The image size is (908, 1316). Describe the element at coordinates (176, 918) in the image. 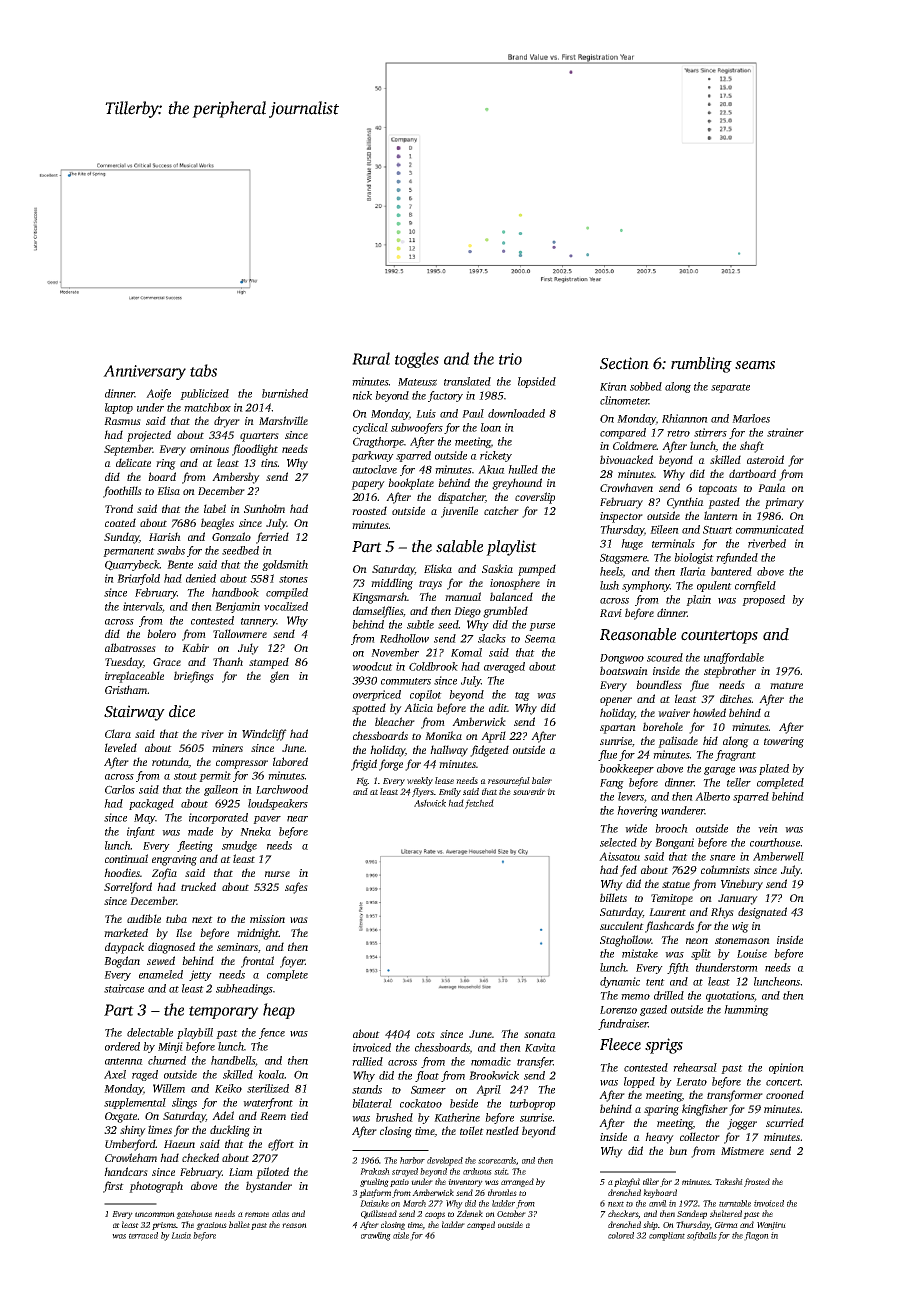

I see `tuba` at that location.
